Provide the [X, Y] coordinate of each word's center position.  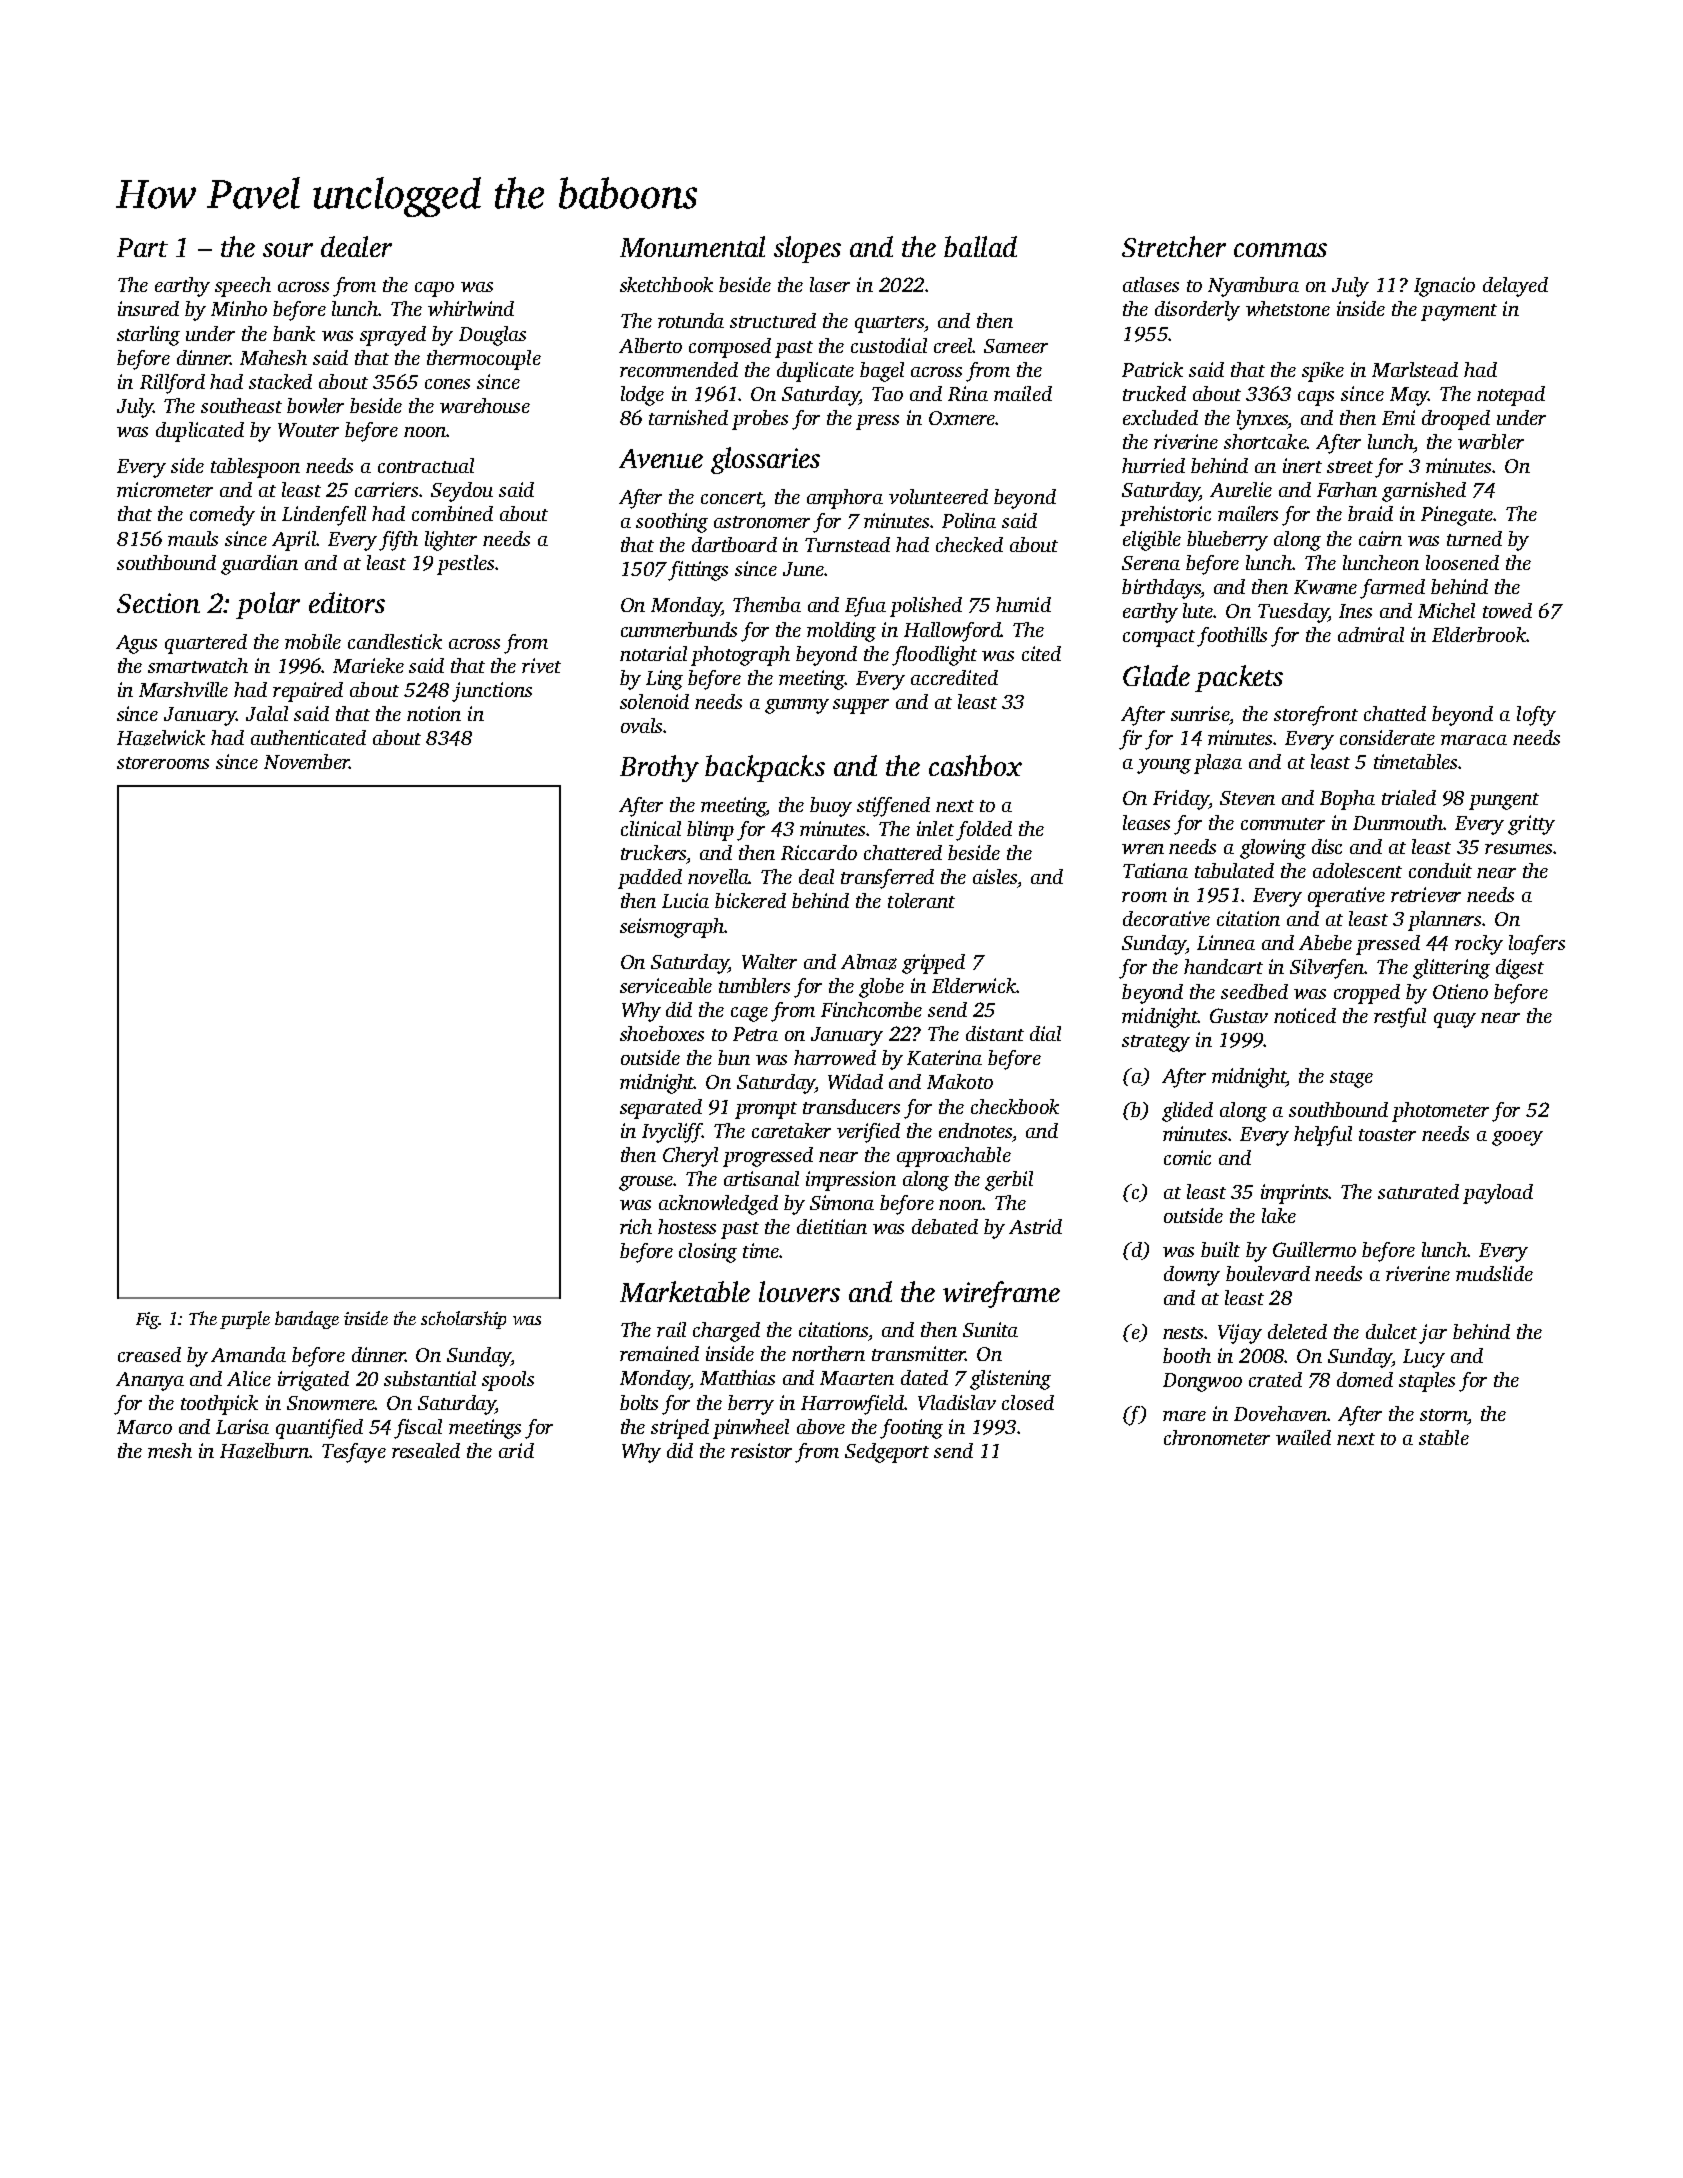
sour [288, 250]
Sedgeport [887, 1453]
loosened [1462, 562]
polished [926, 607]
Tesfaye [354, 1453]
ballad [980, 246]
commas [1280, 250]
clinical [651, 828]
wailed [1303, 1437]
